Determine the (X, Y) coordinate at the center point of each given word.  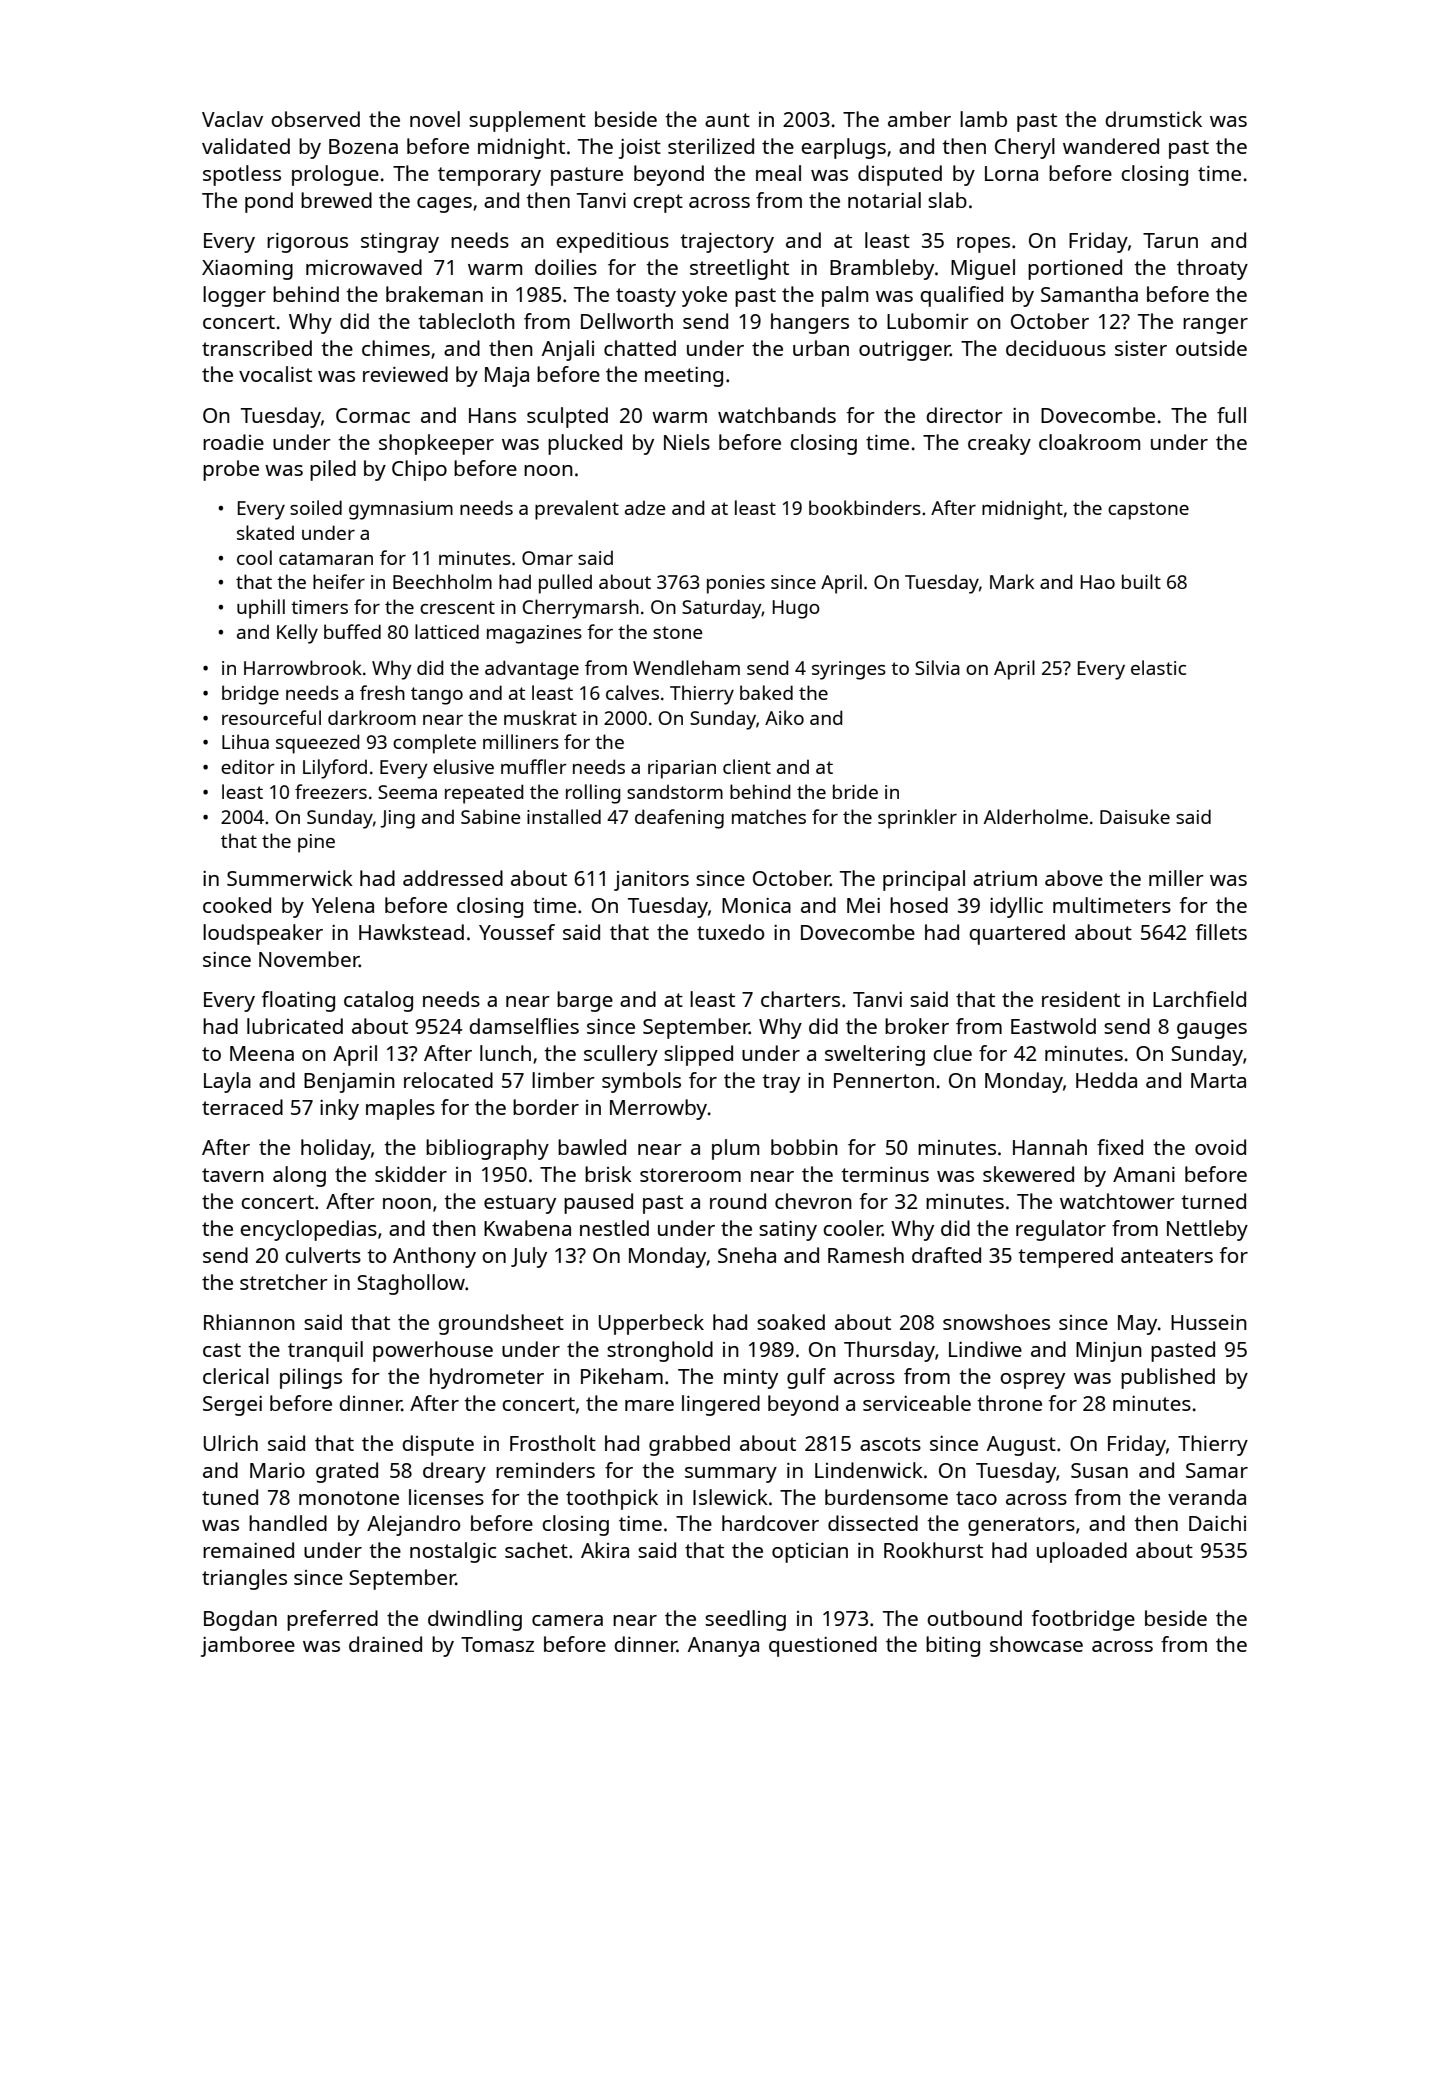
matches (769, 816)
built (1141, 581)
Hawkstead (411, 932)
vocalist (275, 374)
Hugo (796, 609)
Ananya (723, 1647)
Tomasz (497, 1644)
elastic (1158, 667)
